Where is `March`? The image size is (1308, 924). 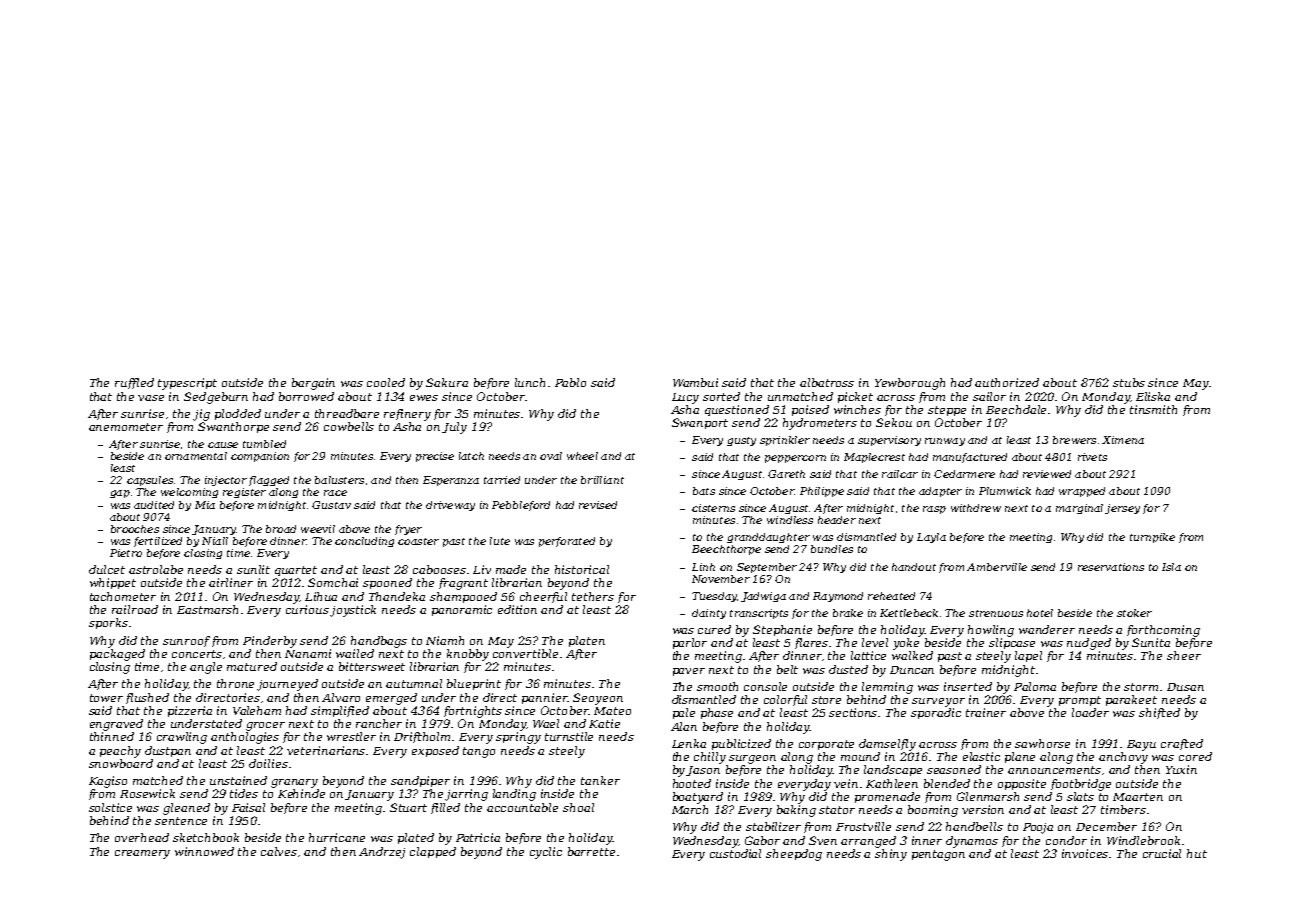
March is located at coordinates (690, 809).
